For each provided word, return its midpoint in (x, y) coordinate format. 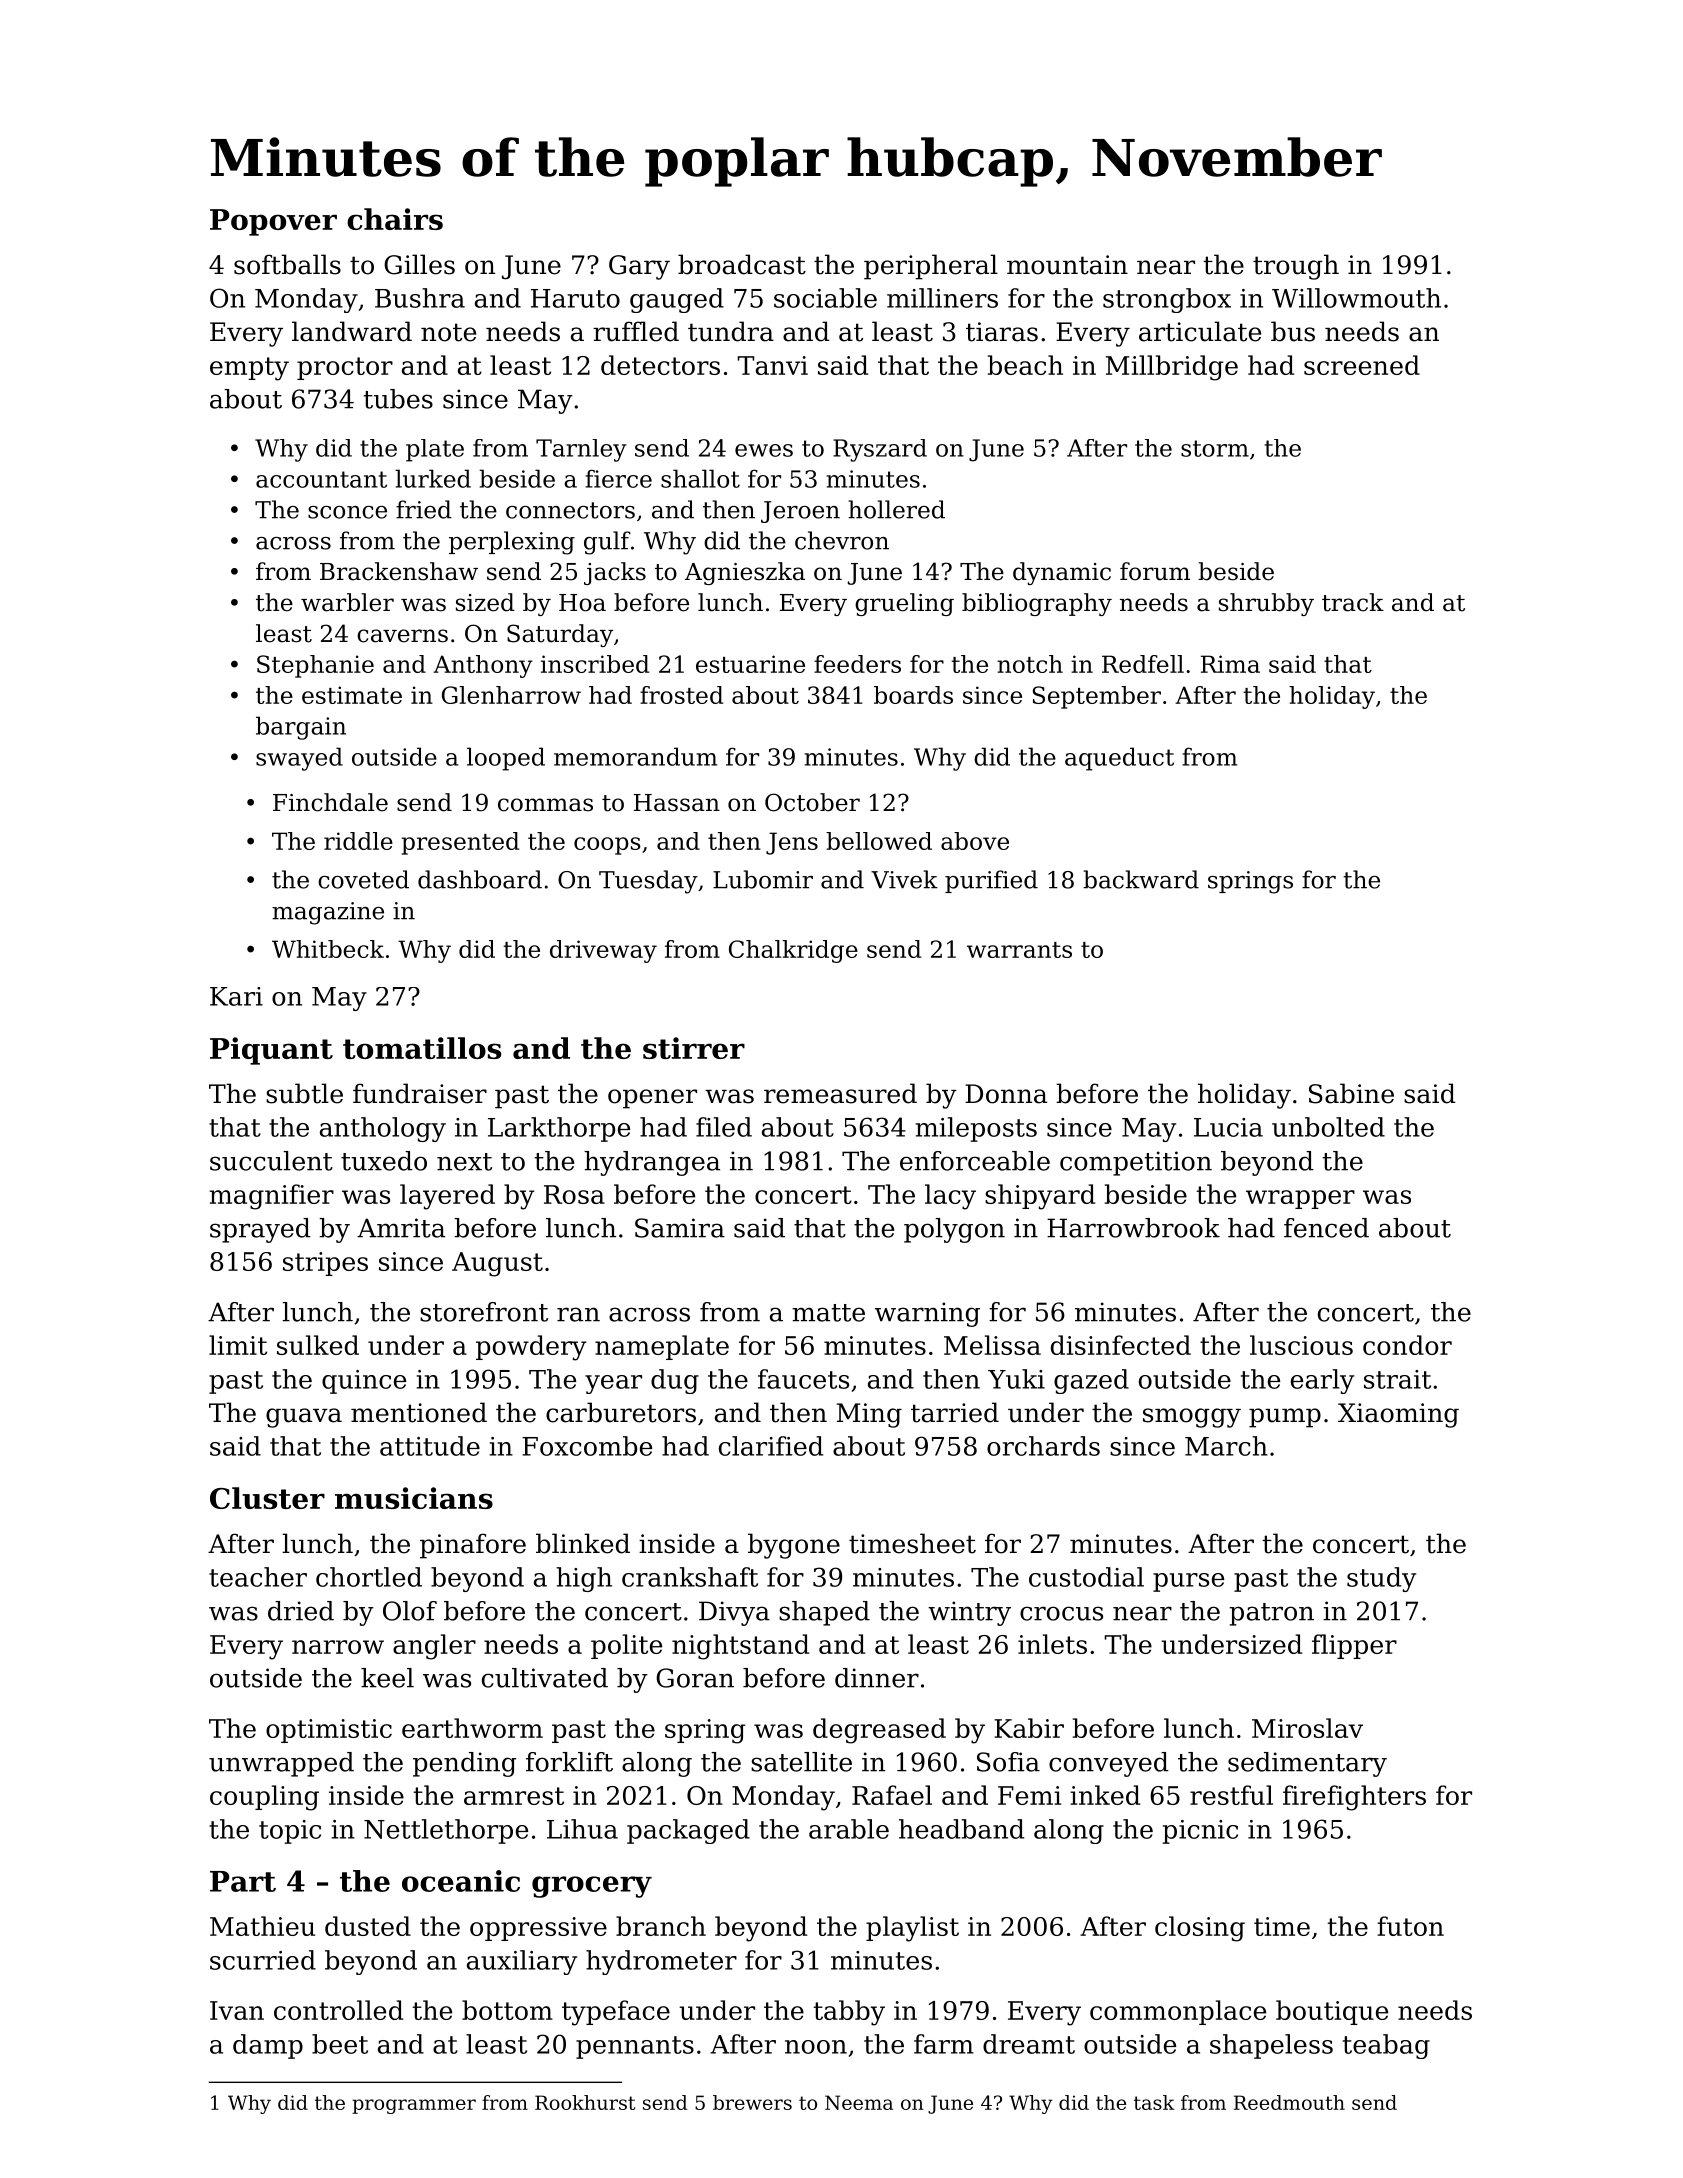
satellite (801, 1762)
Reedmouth (1289, 2102)
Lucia (1228, 1127)
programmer (414, 2106)
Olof (410, 1611)
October (812, 802)
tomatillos (422, 1048)
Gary (639, 267)
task (1154, 2102)
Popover (273, 222)
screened (1362, 365)
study (1381, 1579)
